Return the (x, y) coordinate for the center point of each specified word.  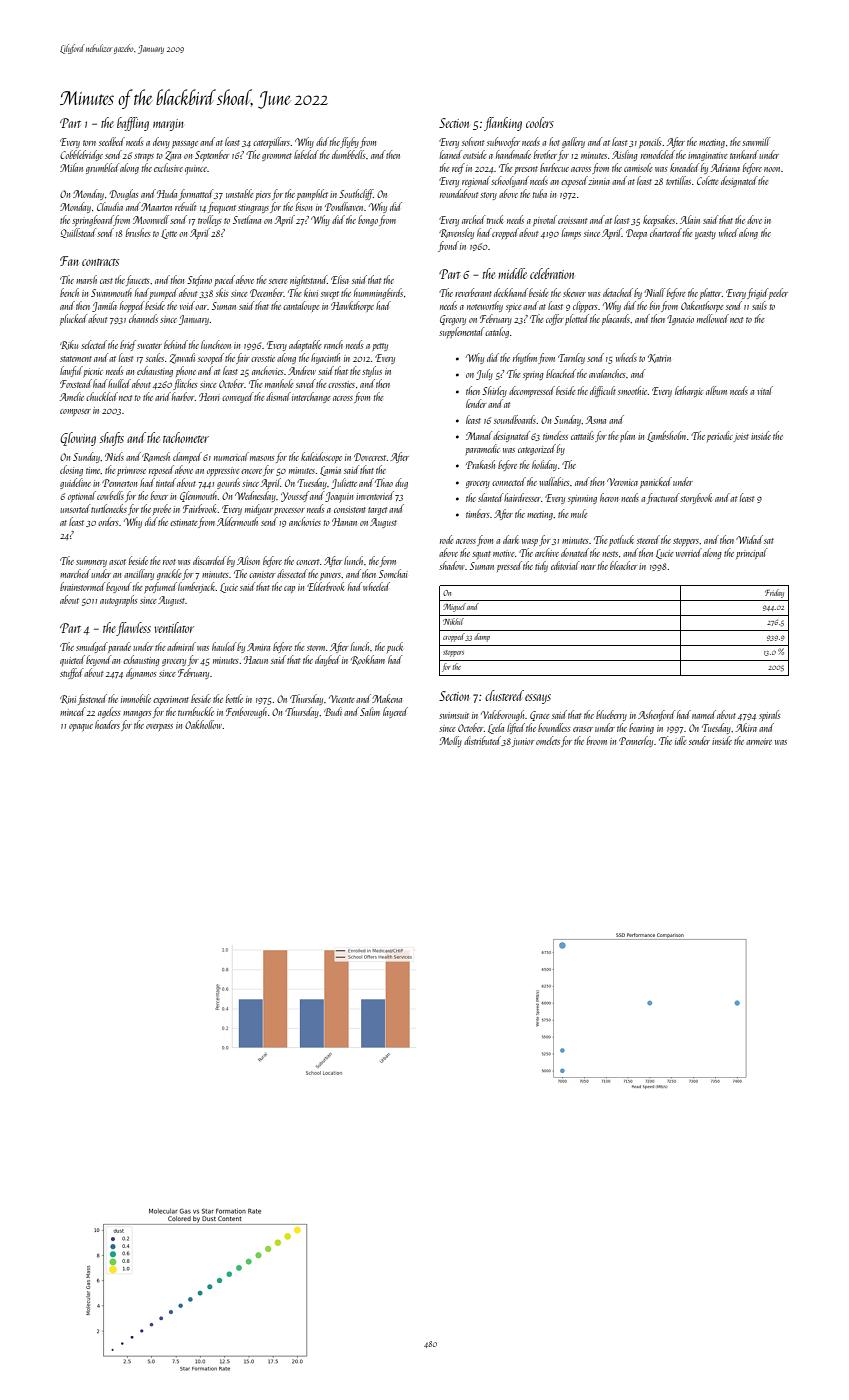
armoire (759, 741)
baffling (133, 124)
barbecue (554, 167)
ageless (109, 712)
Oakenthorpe (702, 306)
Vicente (342, 699)
